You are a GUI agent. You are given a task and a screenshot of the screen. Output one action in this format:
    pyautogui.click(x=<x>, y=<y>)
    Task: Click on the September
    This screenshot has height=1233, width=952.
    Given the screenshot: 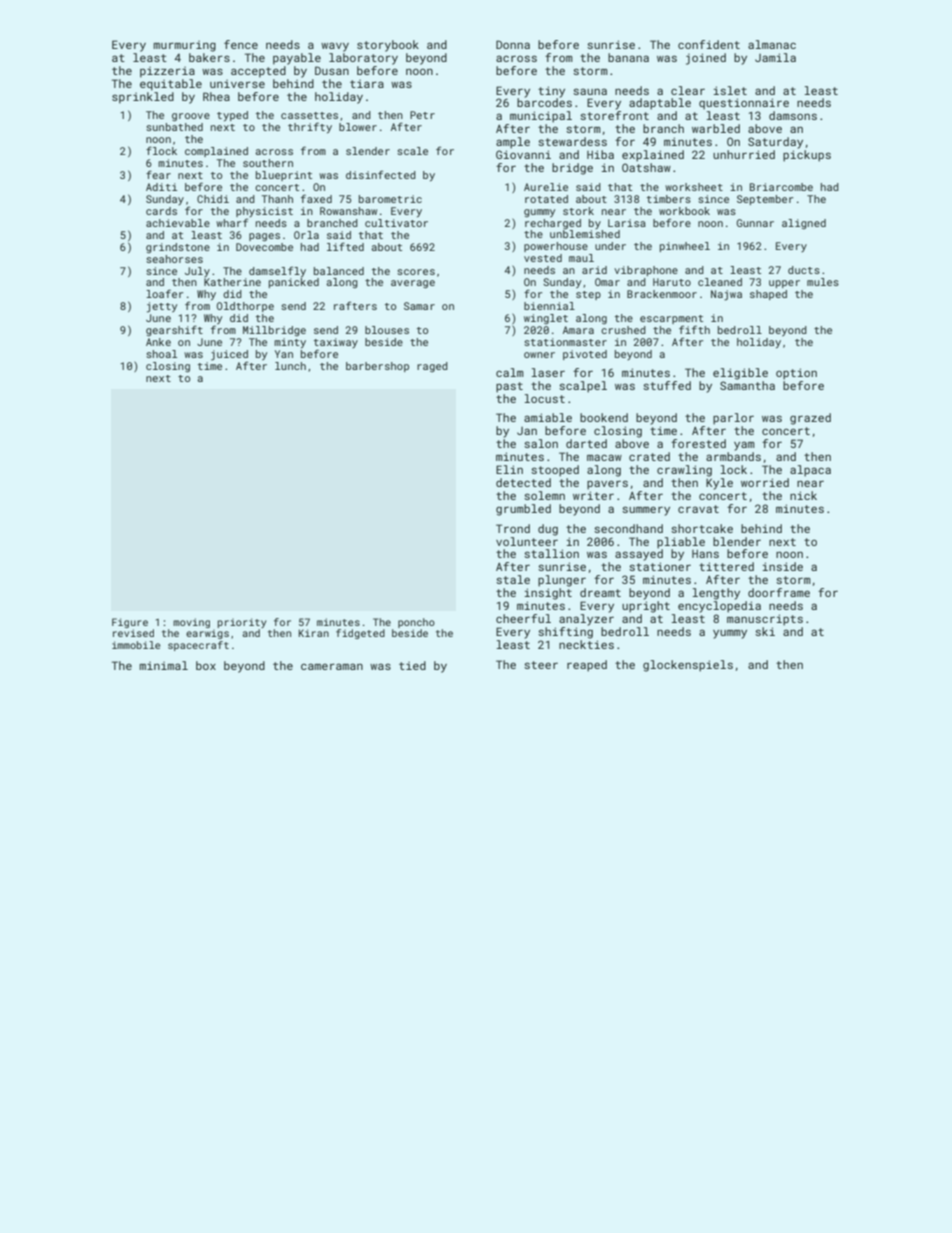 What is the action you would take?
    pyautogui.click(x=765, y=200)
